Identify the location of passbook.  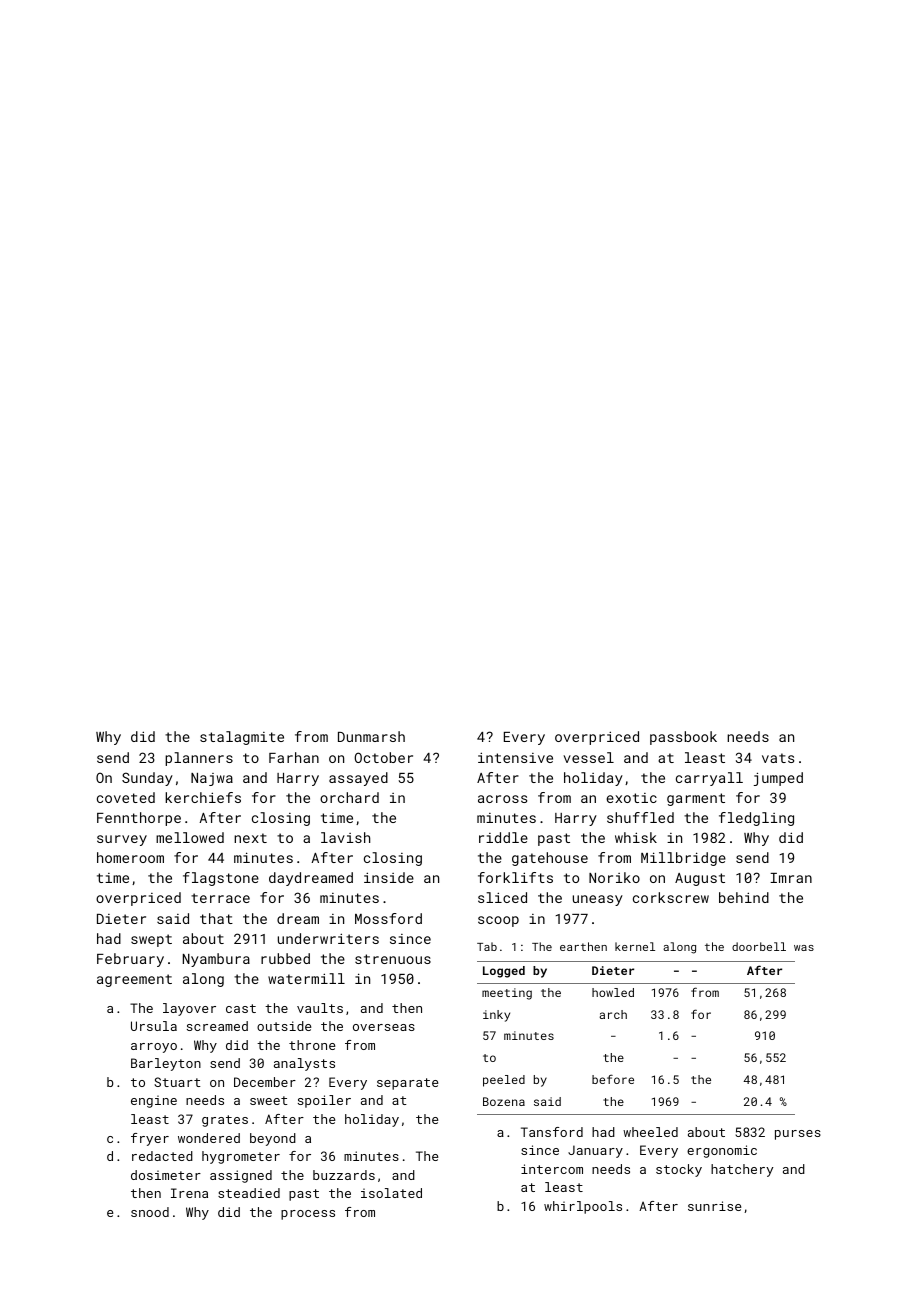
(683, 738).
